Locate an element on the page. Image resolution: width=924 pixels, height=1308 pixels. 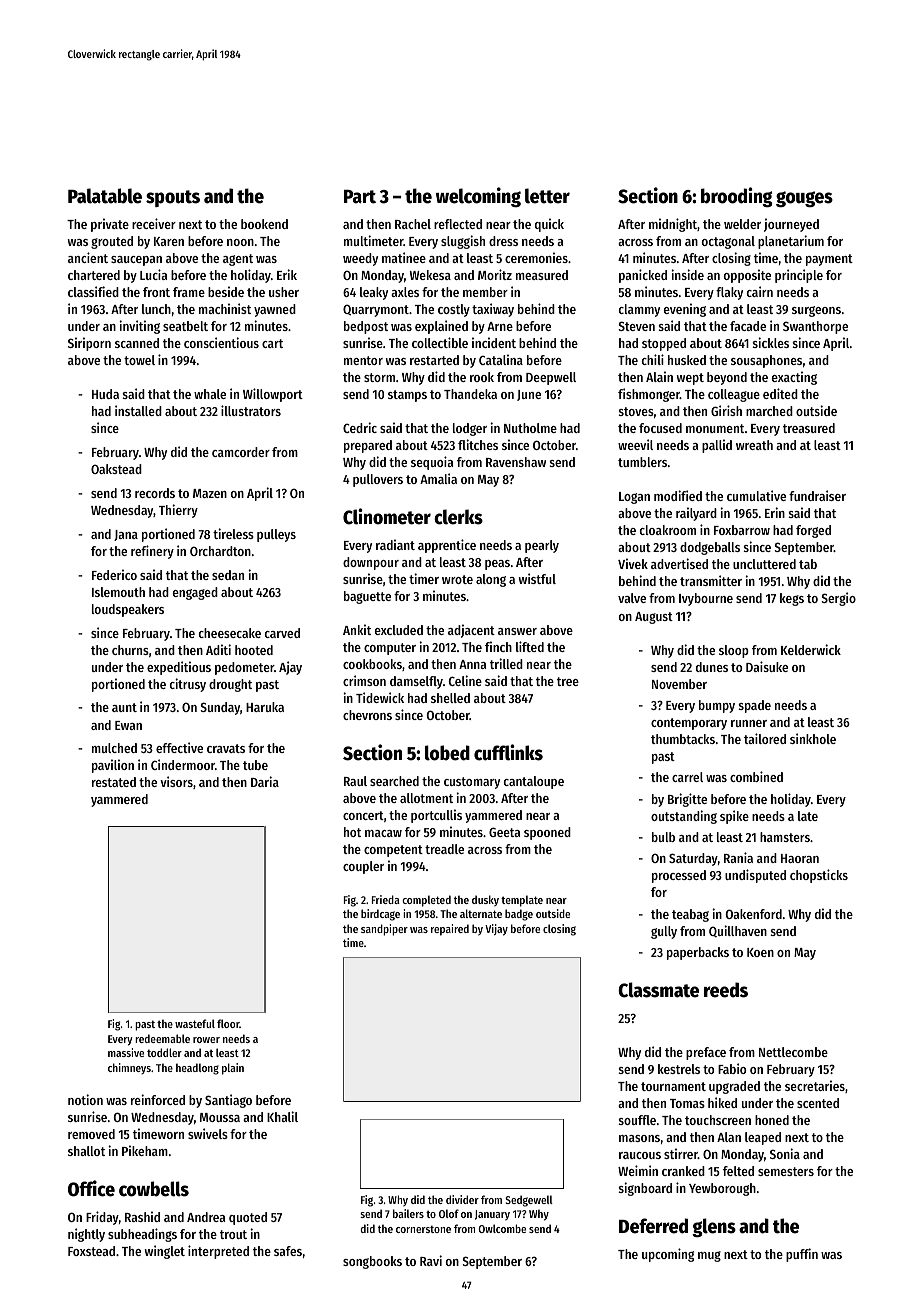
tube is located at coordinates (255, 765).
